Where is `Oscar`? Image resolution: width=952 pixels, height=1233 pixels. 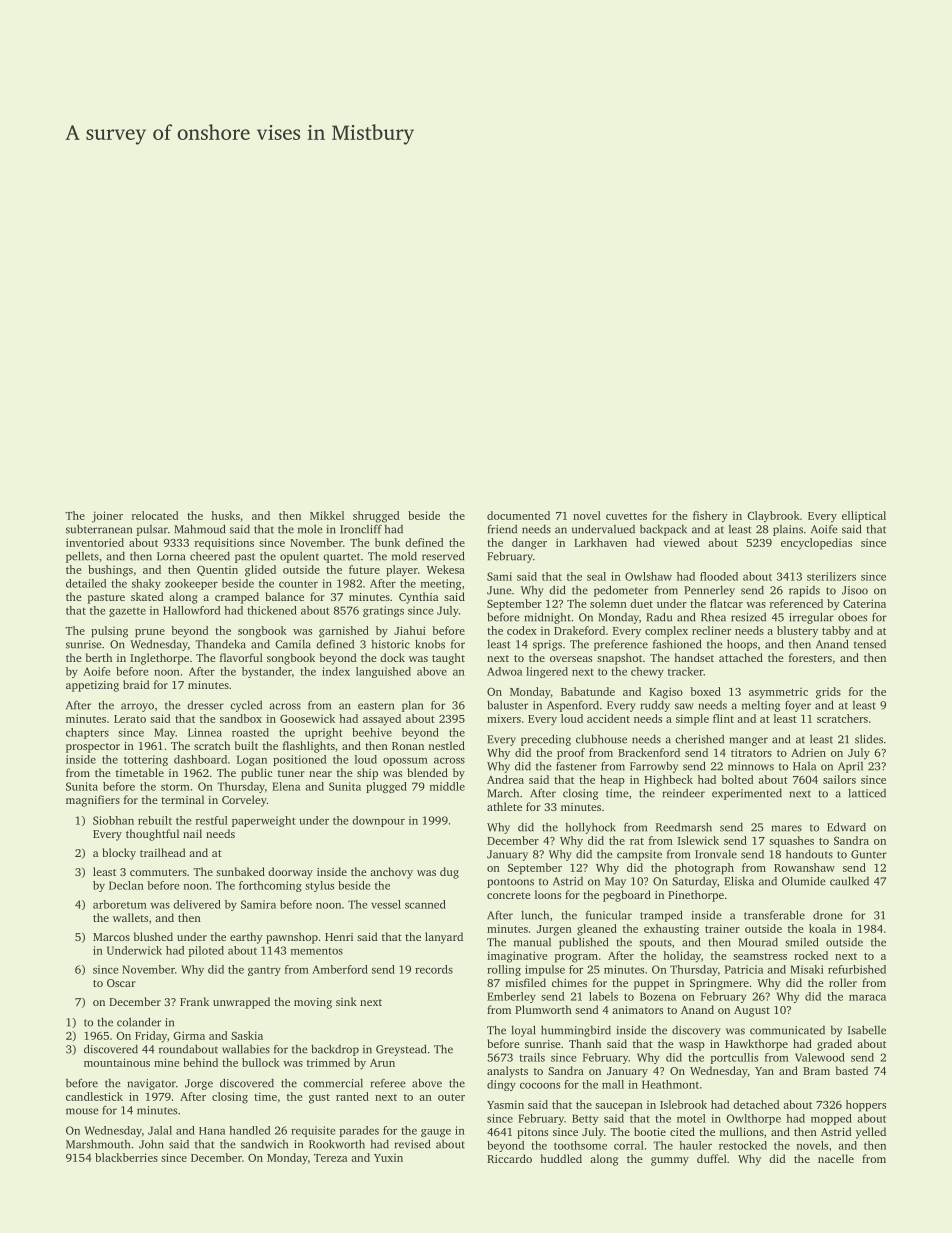 Oscar is located at coordinates (121, 983).
